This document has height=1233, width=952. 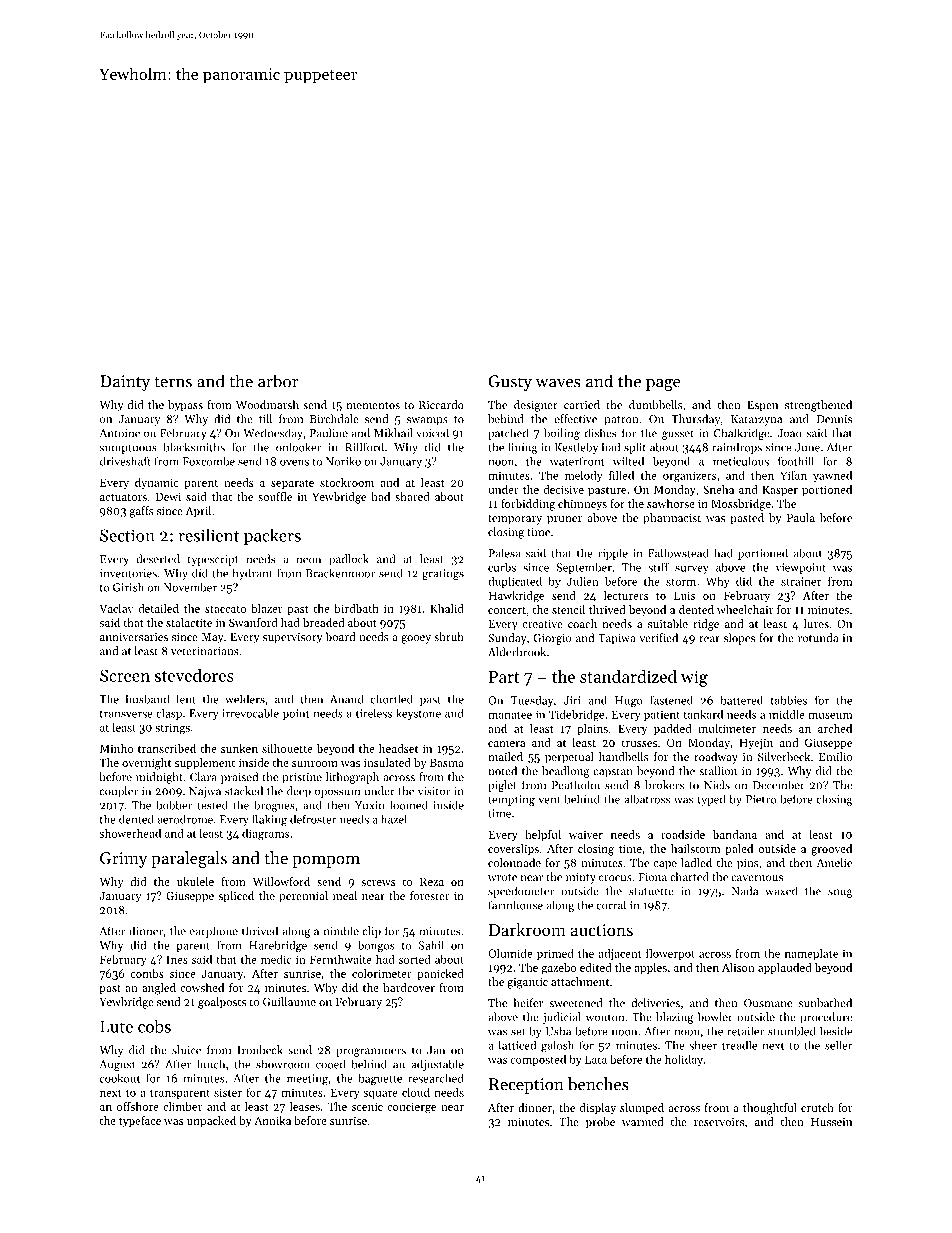 What do you see at coordinates (558, 1031) in the document?
I see `Usha` at bounding box center [558, 1031].
